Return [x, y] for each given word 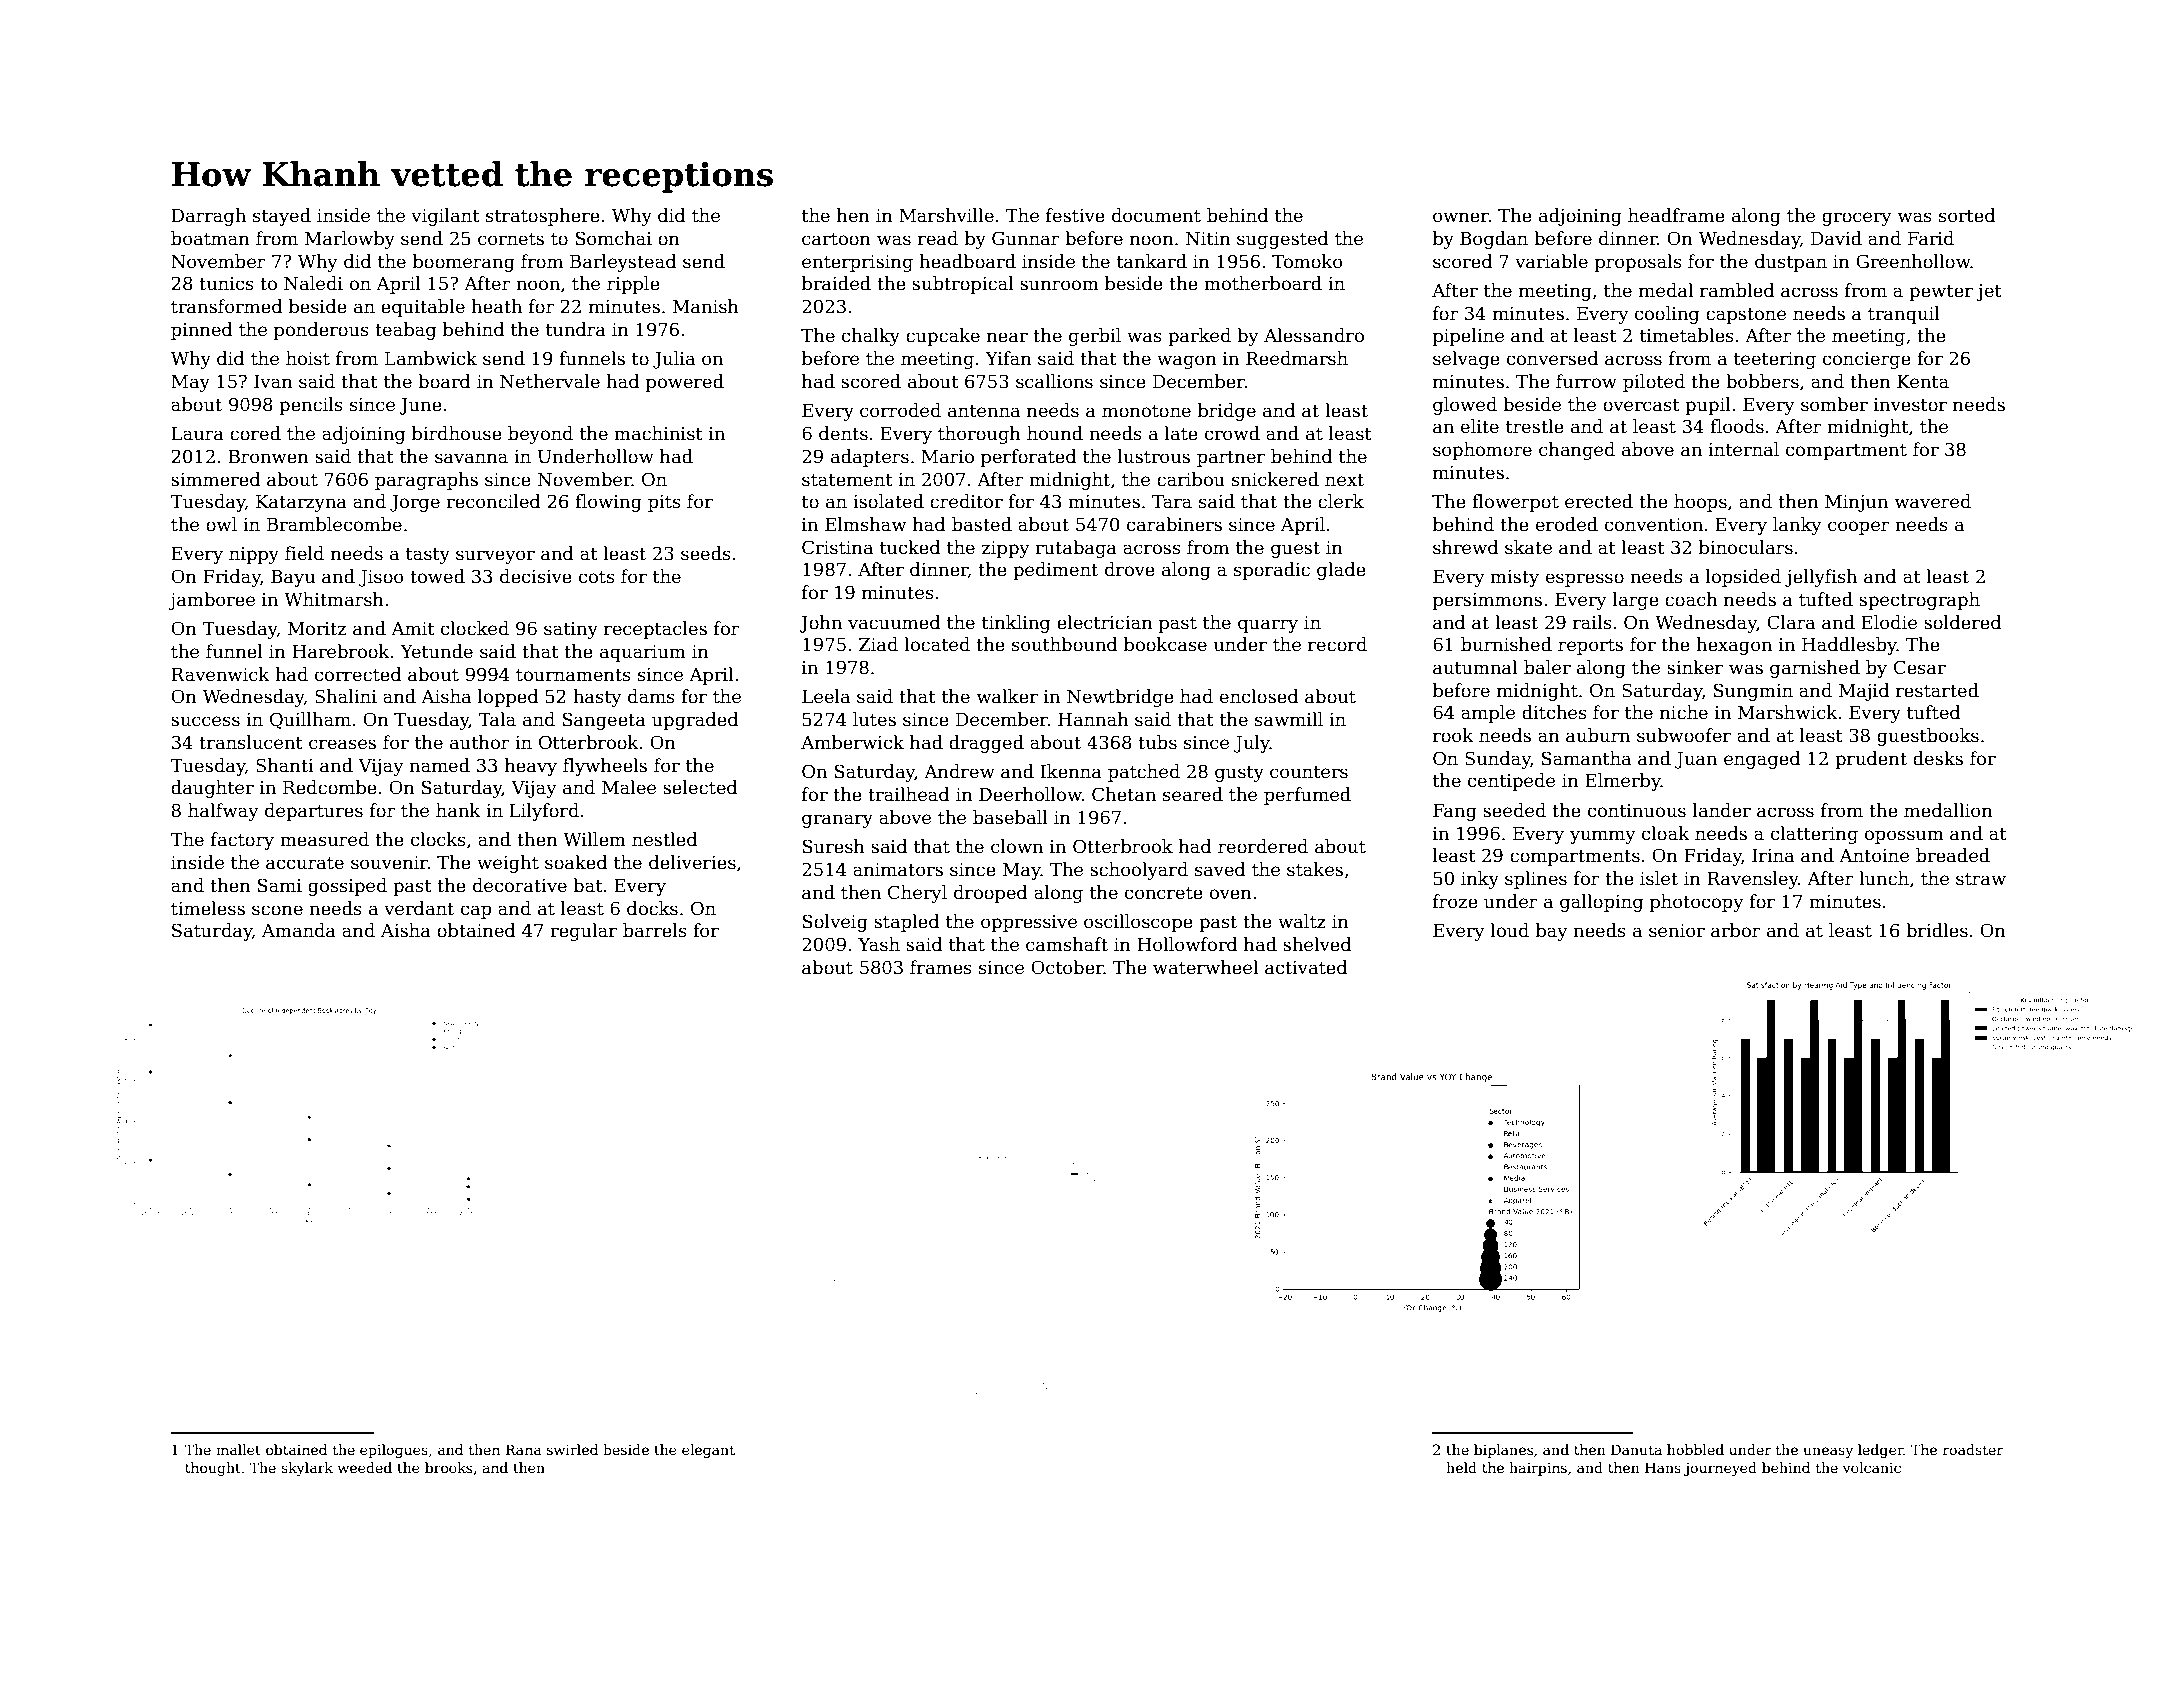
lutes [874, 719]
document [1156, 215]
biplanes [1503, 1451]
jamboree [212, 601]
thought [213, 1469]
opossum [1904, 837]
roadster [1973, 1449]
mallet [238, 1449]
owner [1461, 217]
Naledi [313, 283]
